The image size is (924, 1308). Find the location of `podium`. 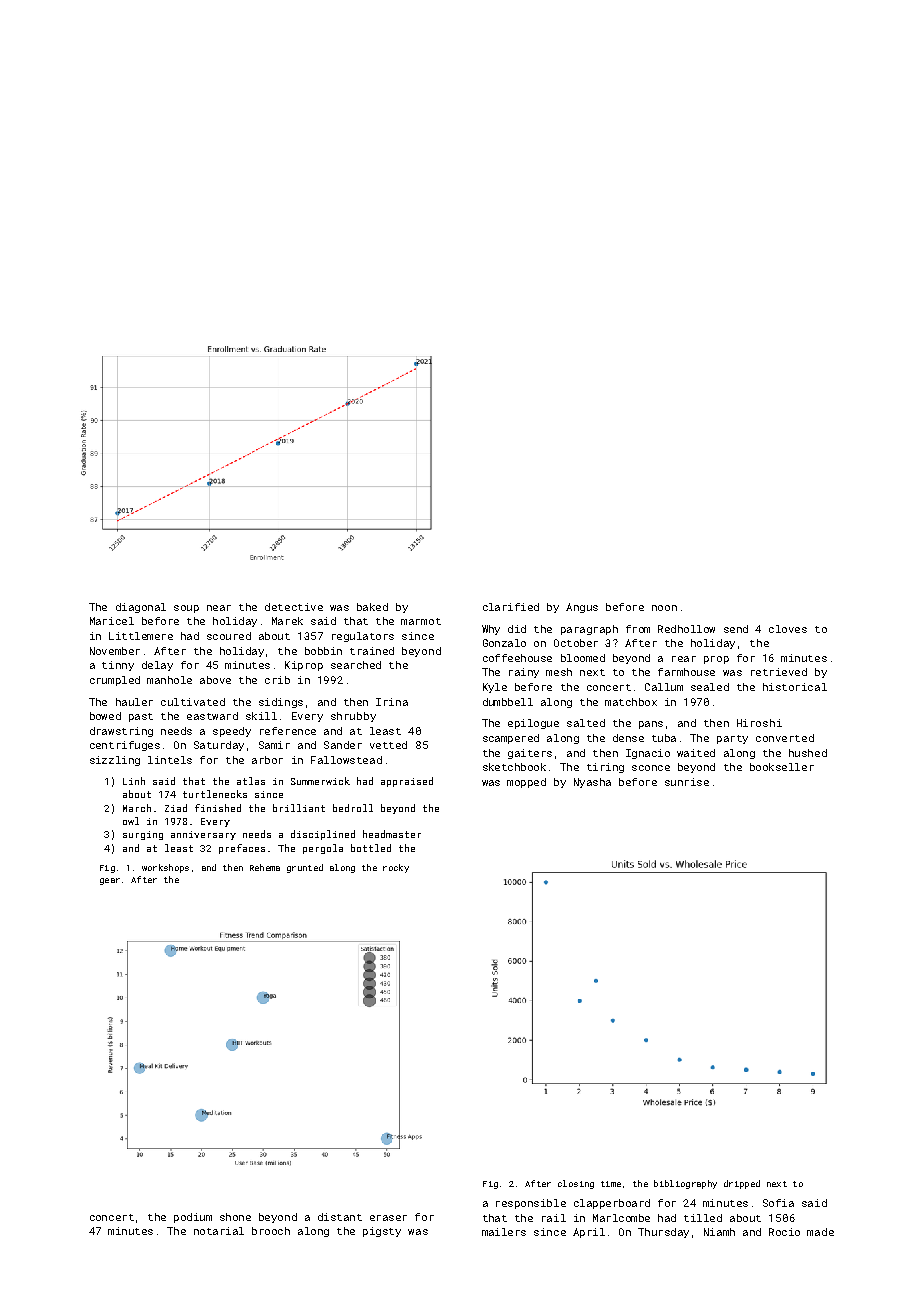

podium is located at coordinates (193, 1218).
